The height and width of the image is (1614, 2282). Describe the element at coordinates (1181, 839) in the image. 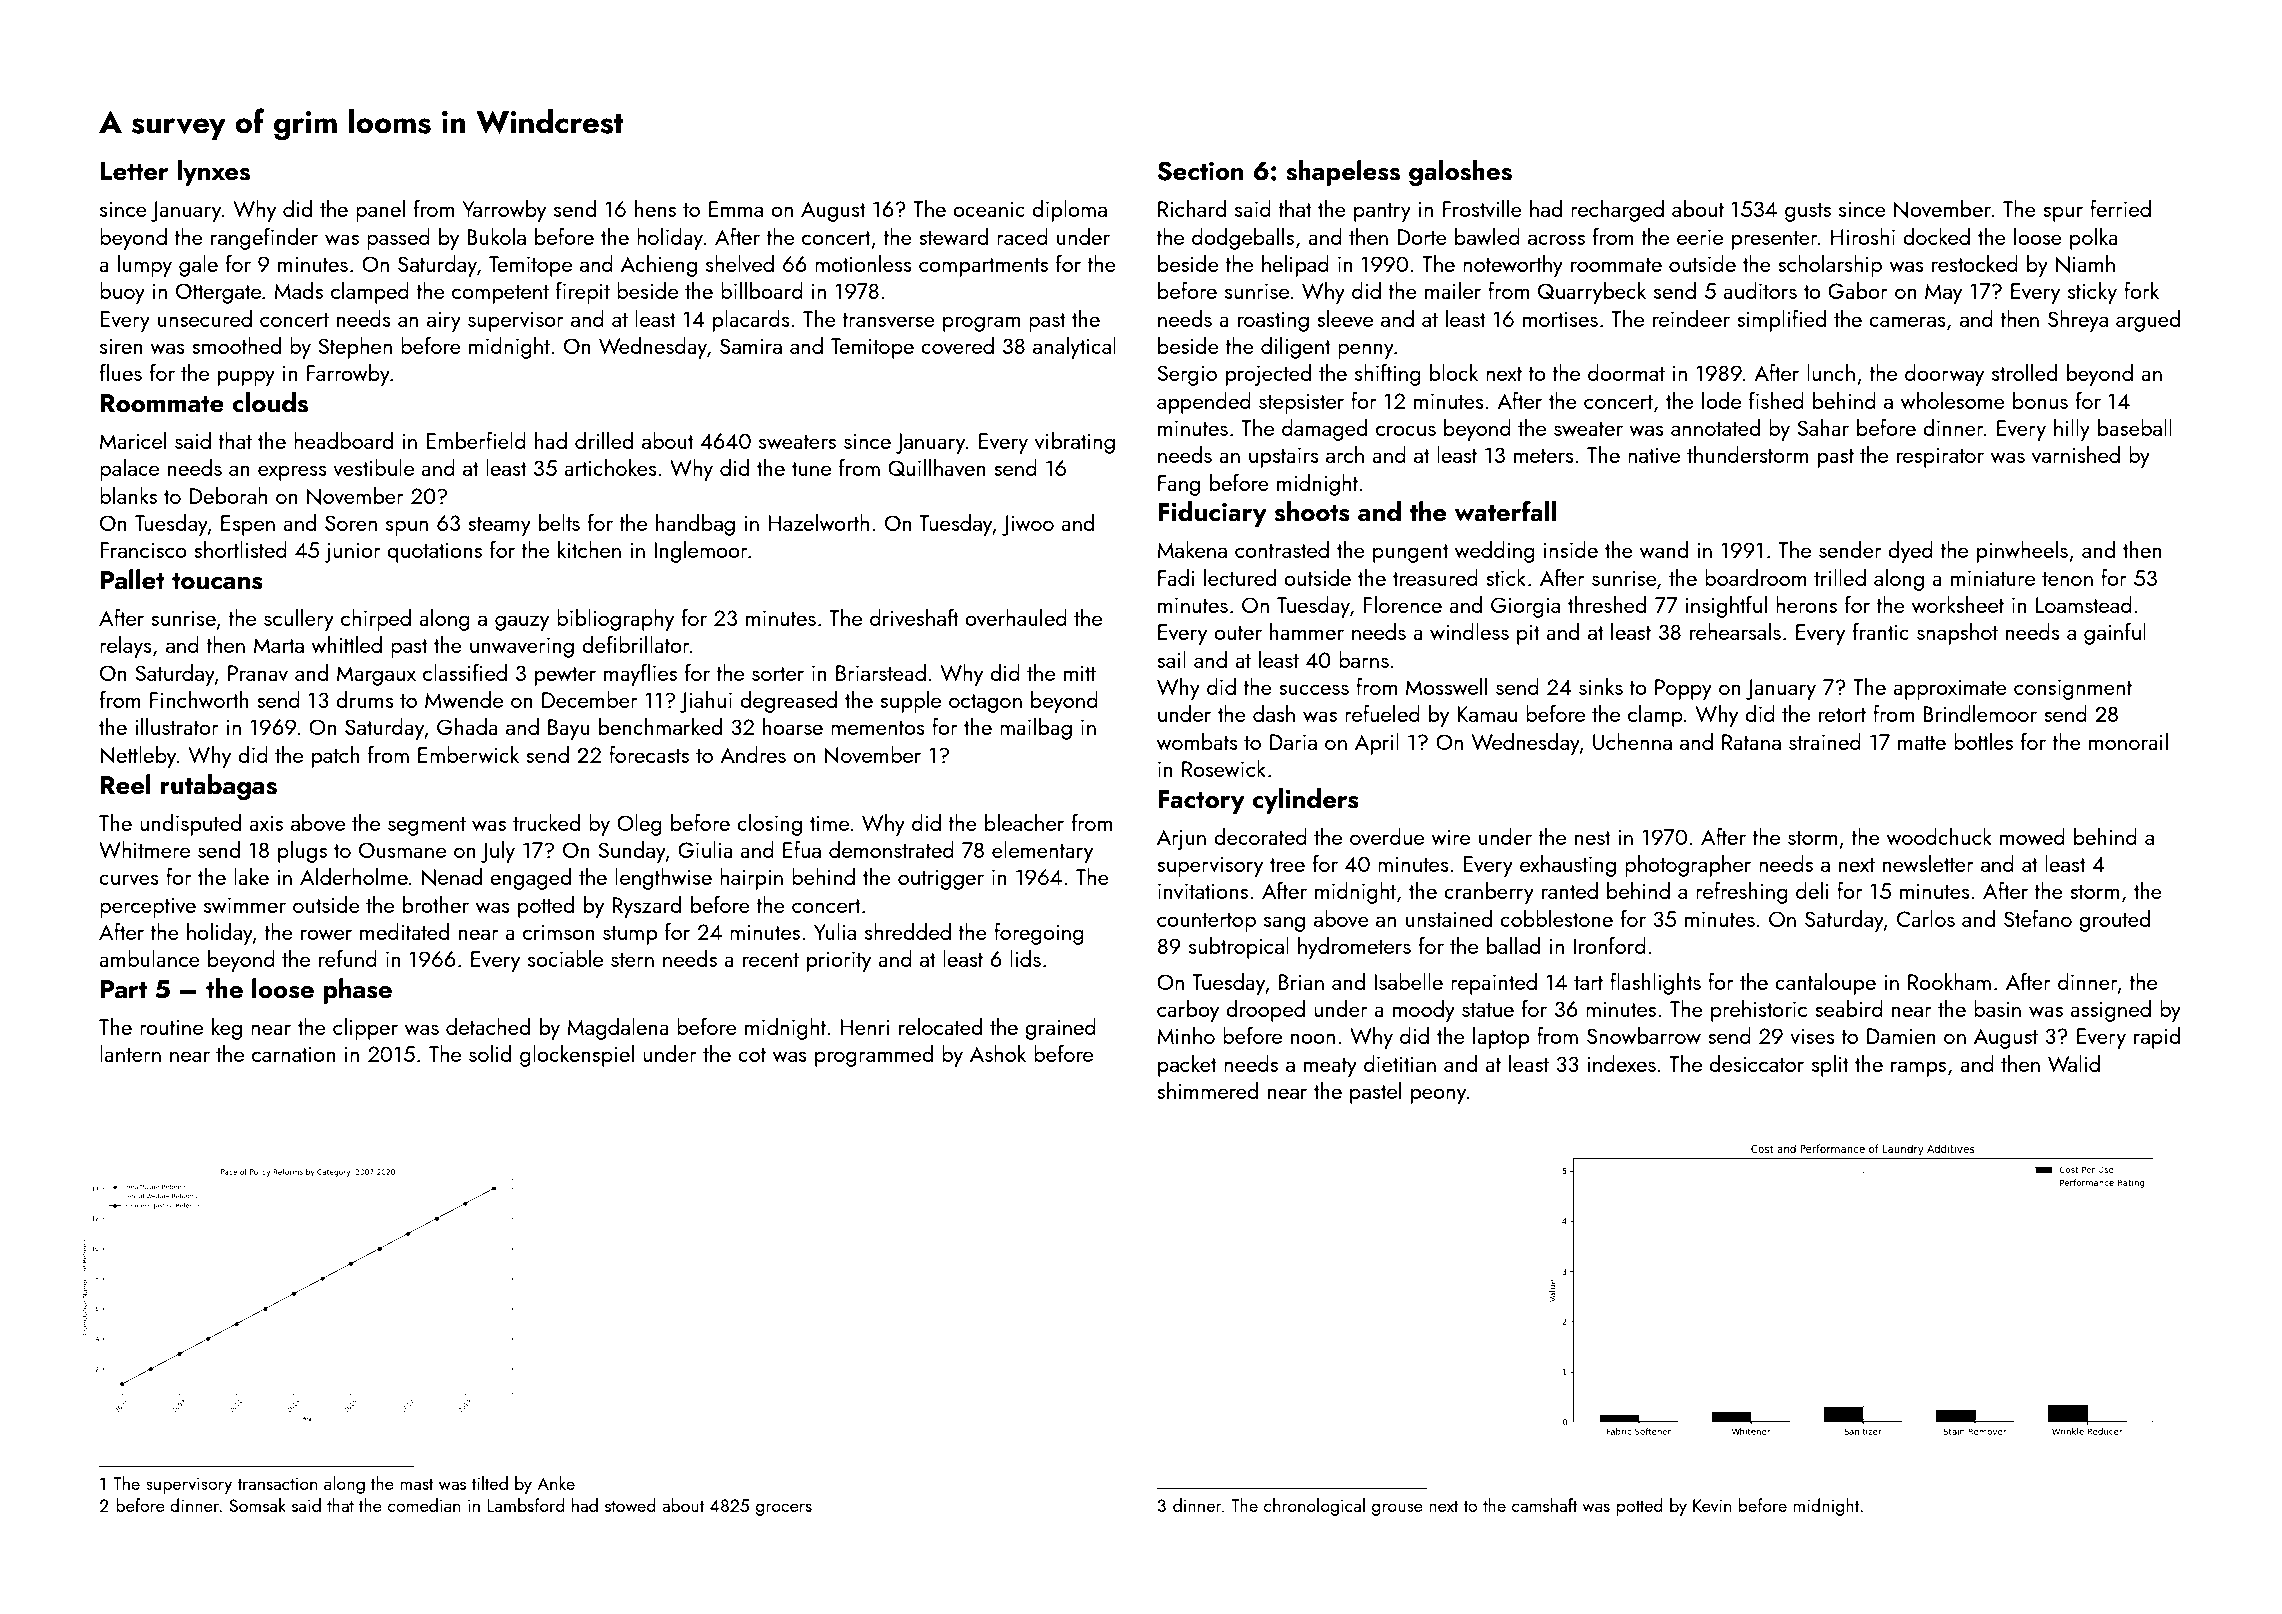

I see `Arjun` at that location.
